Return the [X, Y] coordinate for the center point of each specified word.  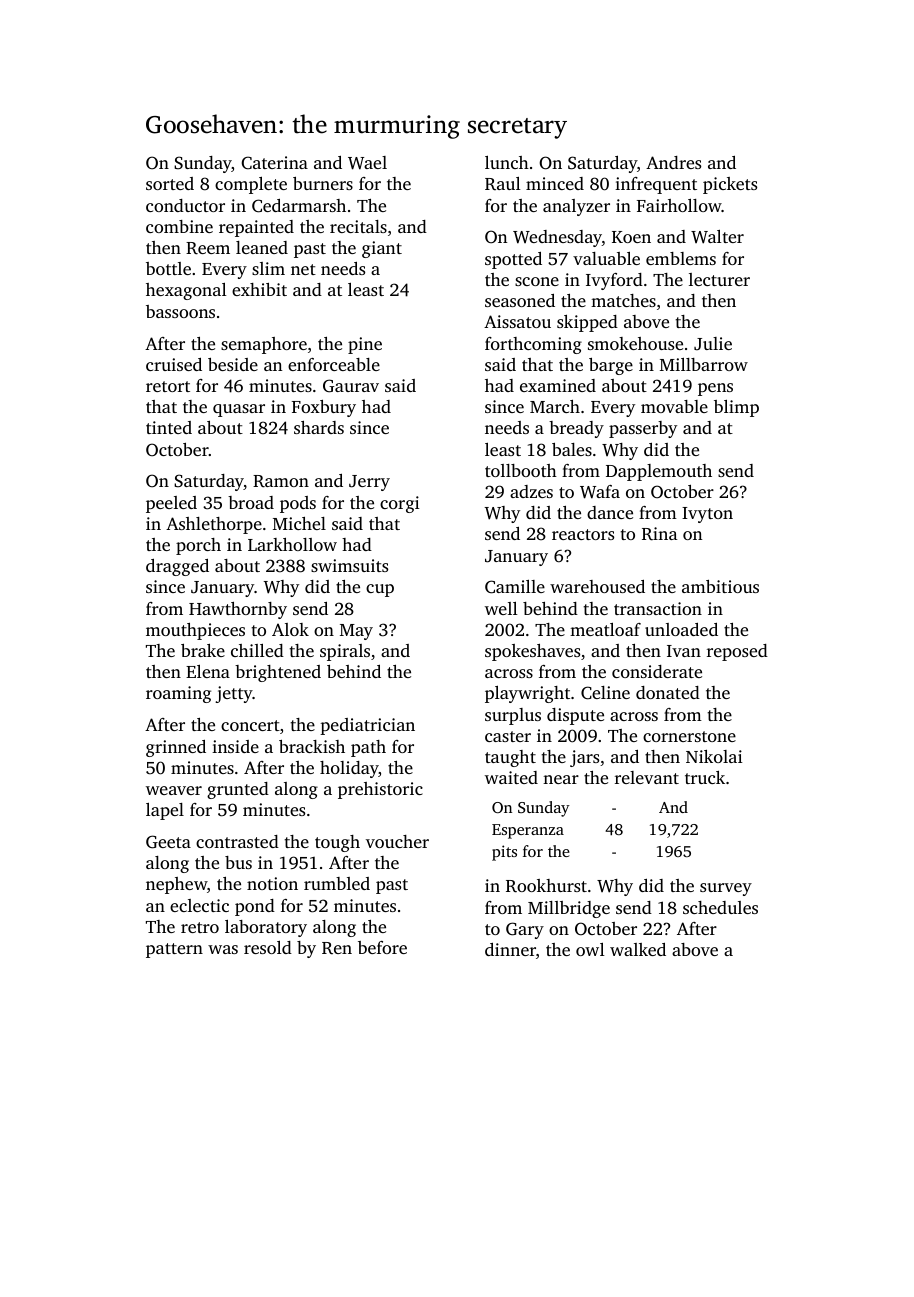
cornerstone [689, 736]
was [223, 949]
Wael [367, 163]
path [368, 748]
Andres [673, 162]
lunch [507, 162]
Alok [290, 629]
